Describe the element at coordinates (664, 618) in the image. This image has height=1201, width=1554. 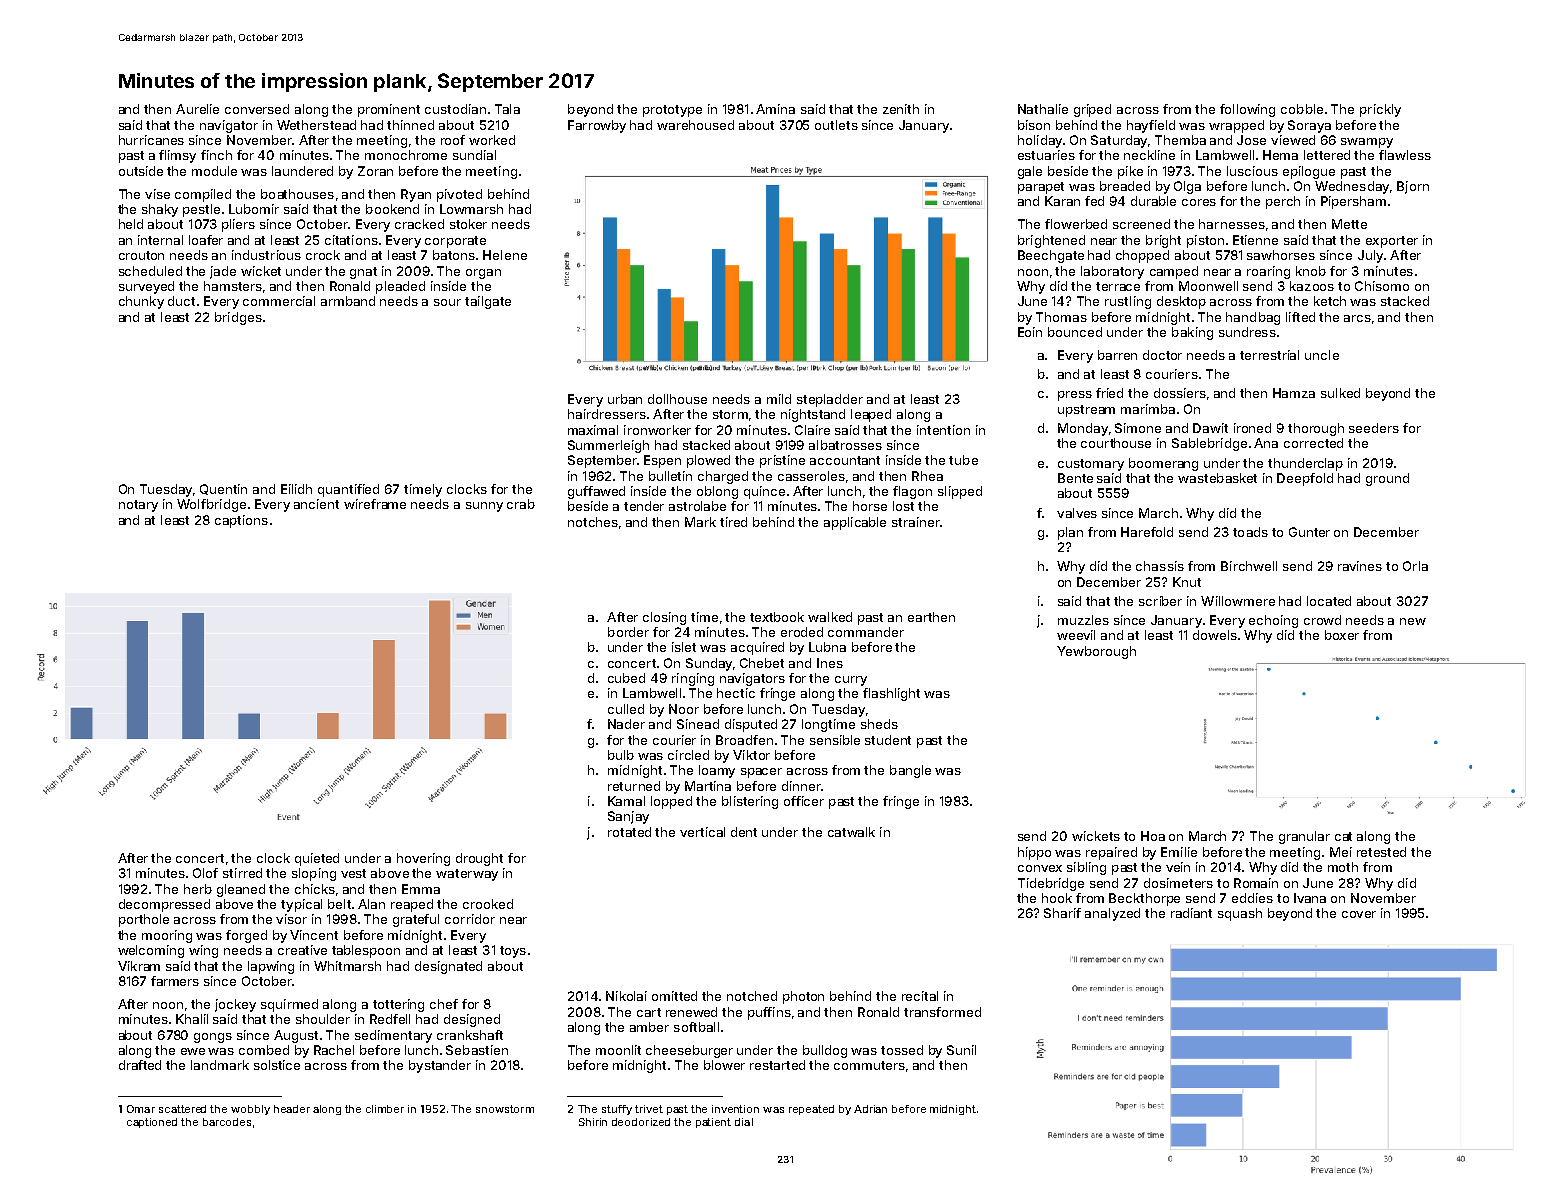
I see `closing` at that location.
